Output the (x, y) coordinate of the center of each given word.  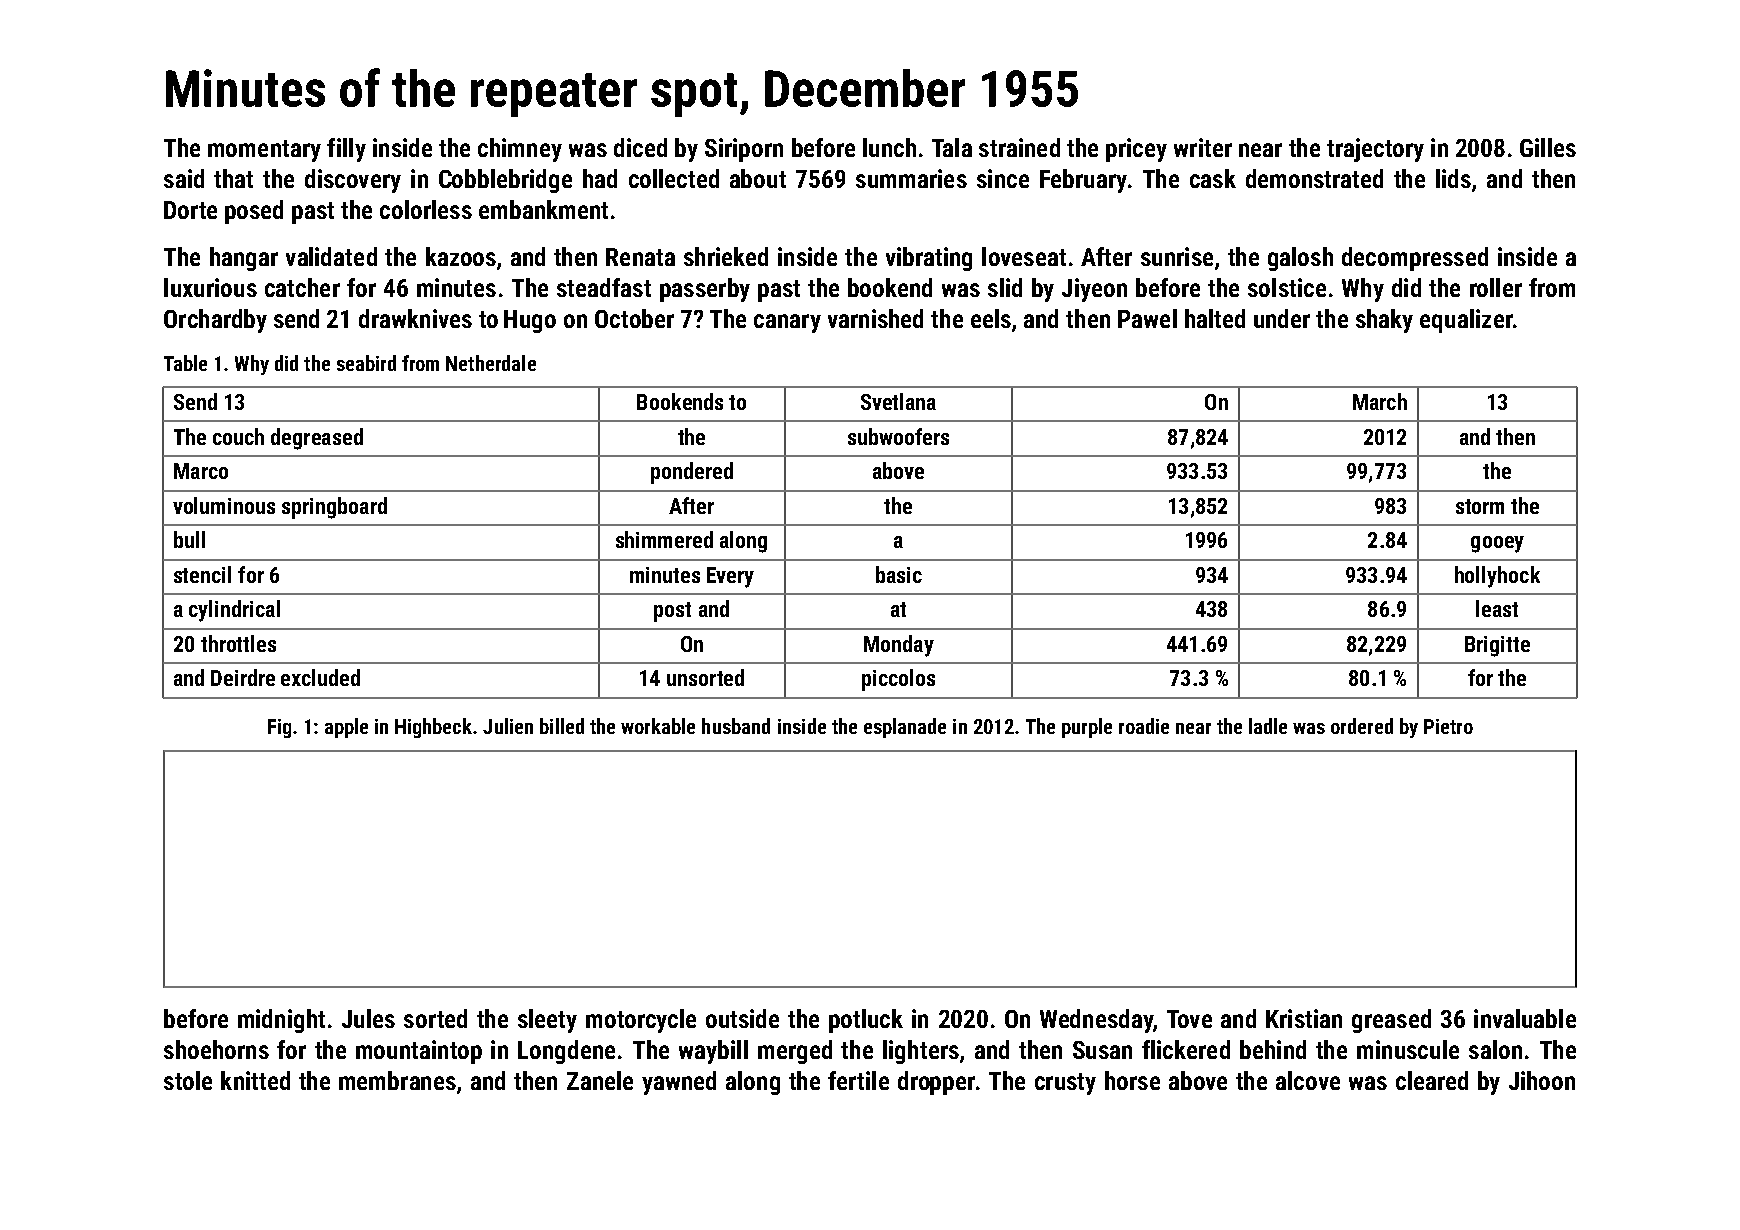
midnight (281, 1021)
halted (1215, 318)
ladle (1268, 726)
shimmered (664, 539)
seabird (366, 363)
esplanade (905, 728)
